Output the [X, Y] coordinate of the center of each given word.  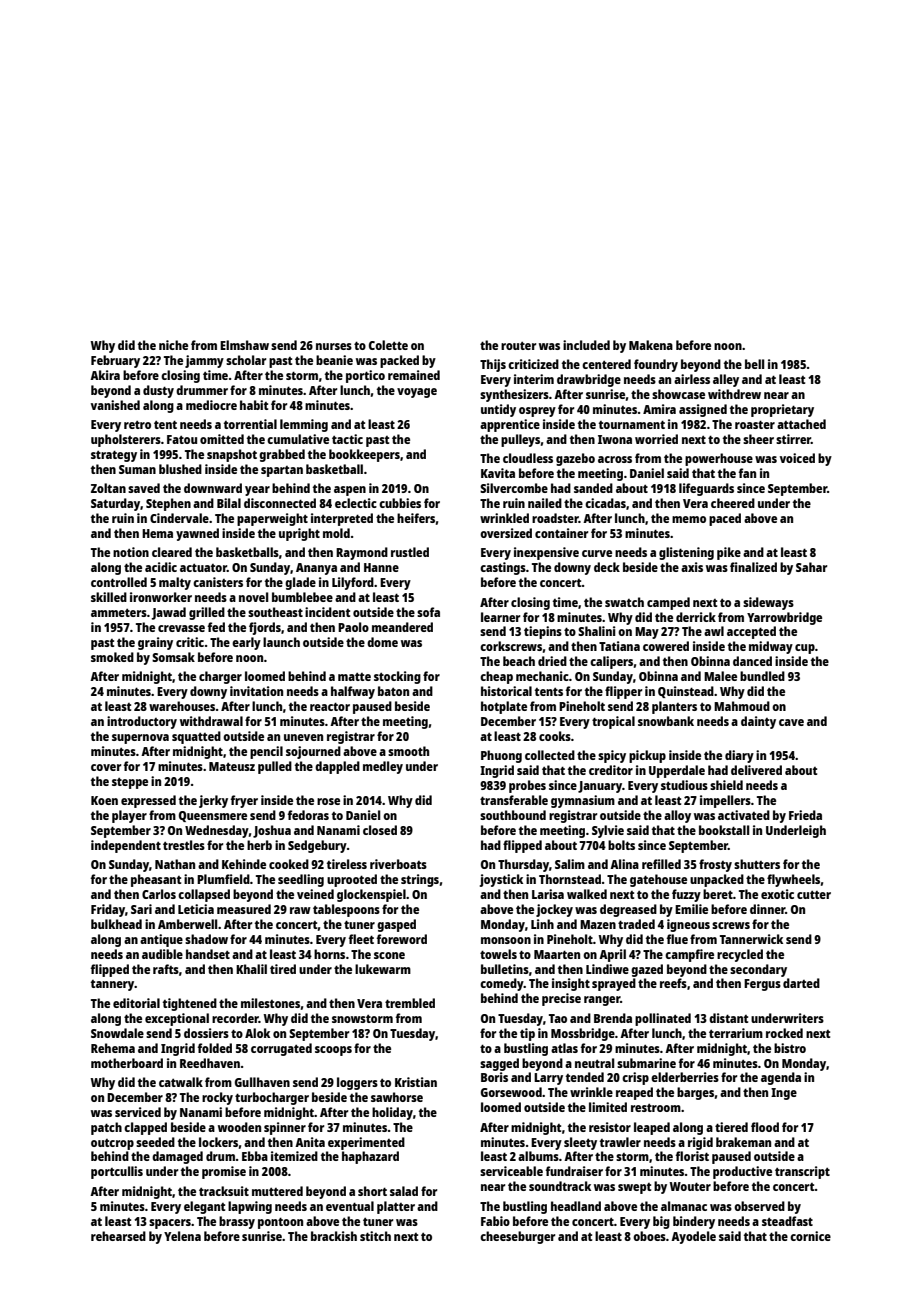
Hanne [381, 567]
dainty [758, 722]
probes [527, 786]
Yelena [182, 1236]
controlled [119, 582]
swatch [624, 602]
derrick [696, 617]
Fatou [182, 439]
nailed [545, 503]
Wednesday [217, 831]
